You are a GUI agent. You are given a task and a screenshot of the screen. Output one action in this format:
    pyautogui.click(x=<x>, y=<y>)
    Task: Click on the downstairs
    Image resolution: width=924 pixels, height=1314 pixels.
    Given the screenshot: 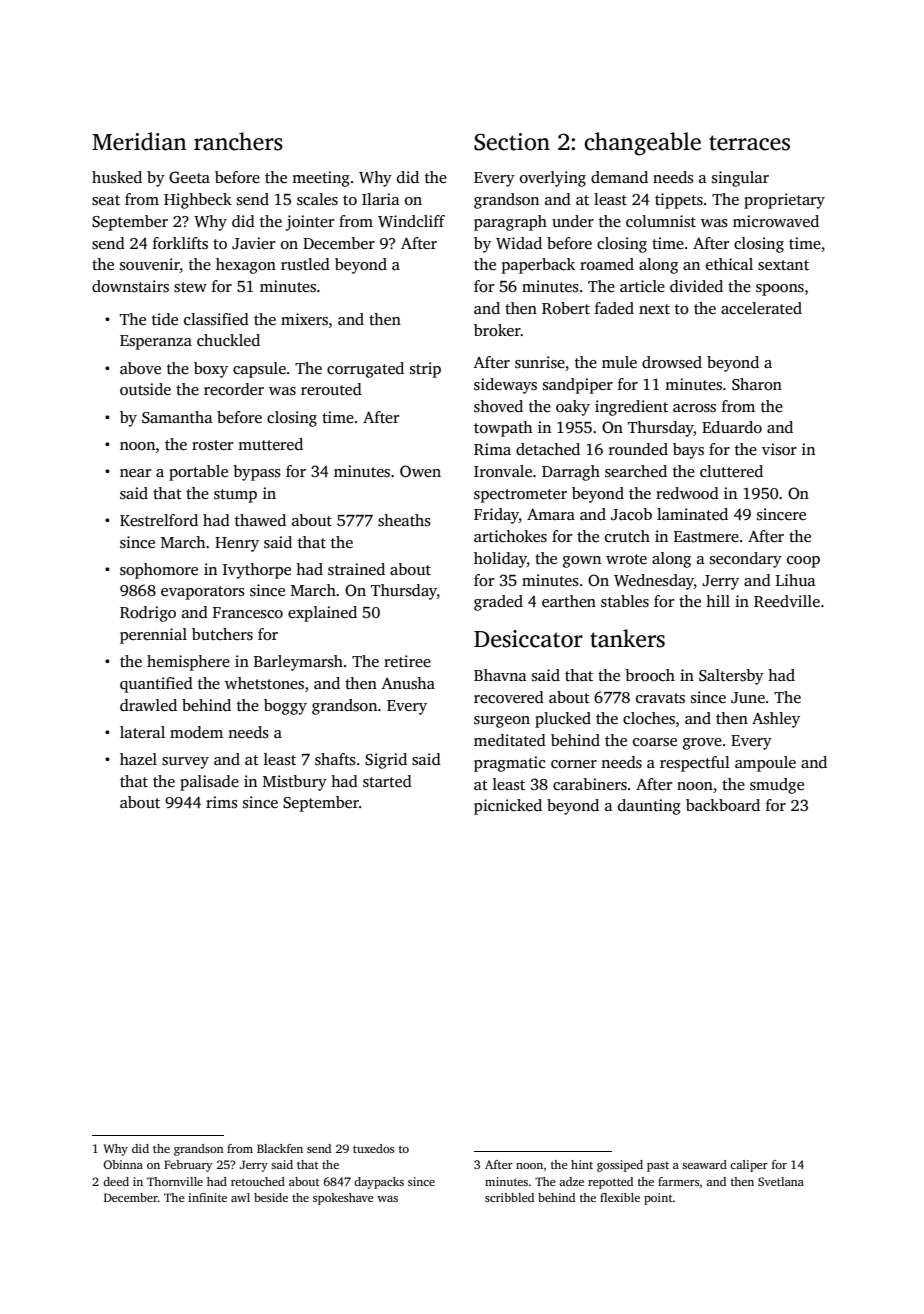 What is the action you would take?
    pyautogui.click(x=130, y=286)
